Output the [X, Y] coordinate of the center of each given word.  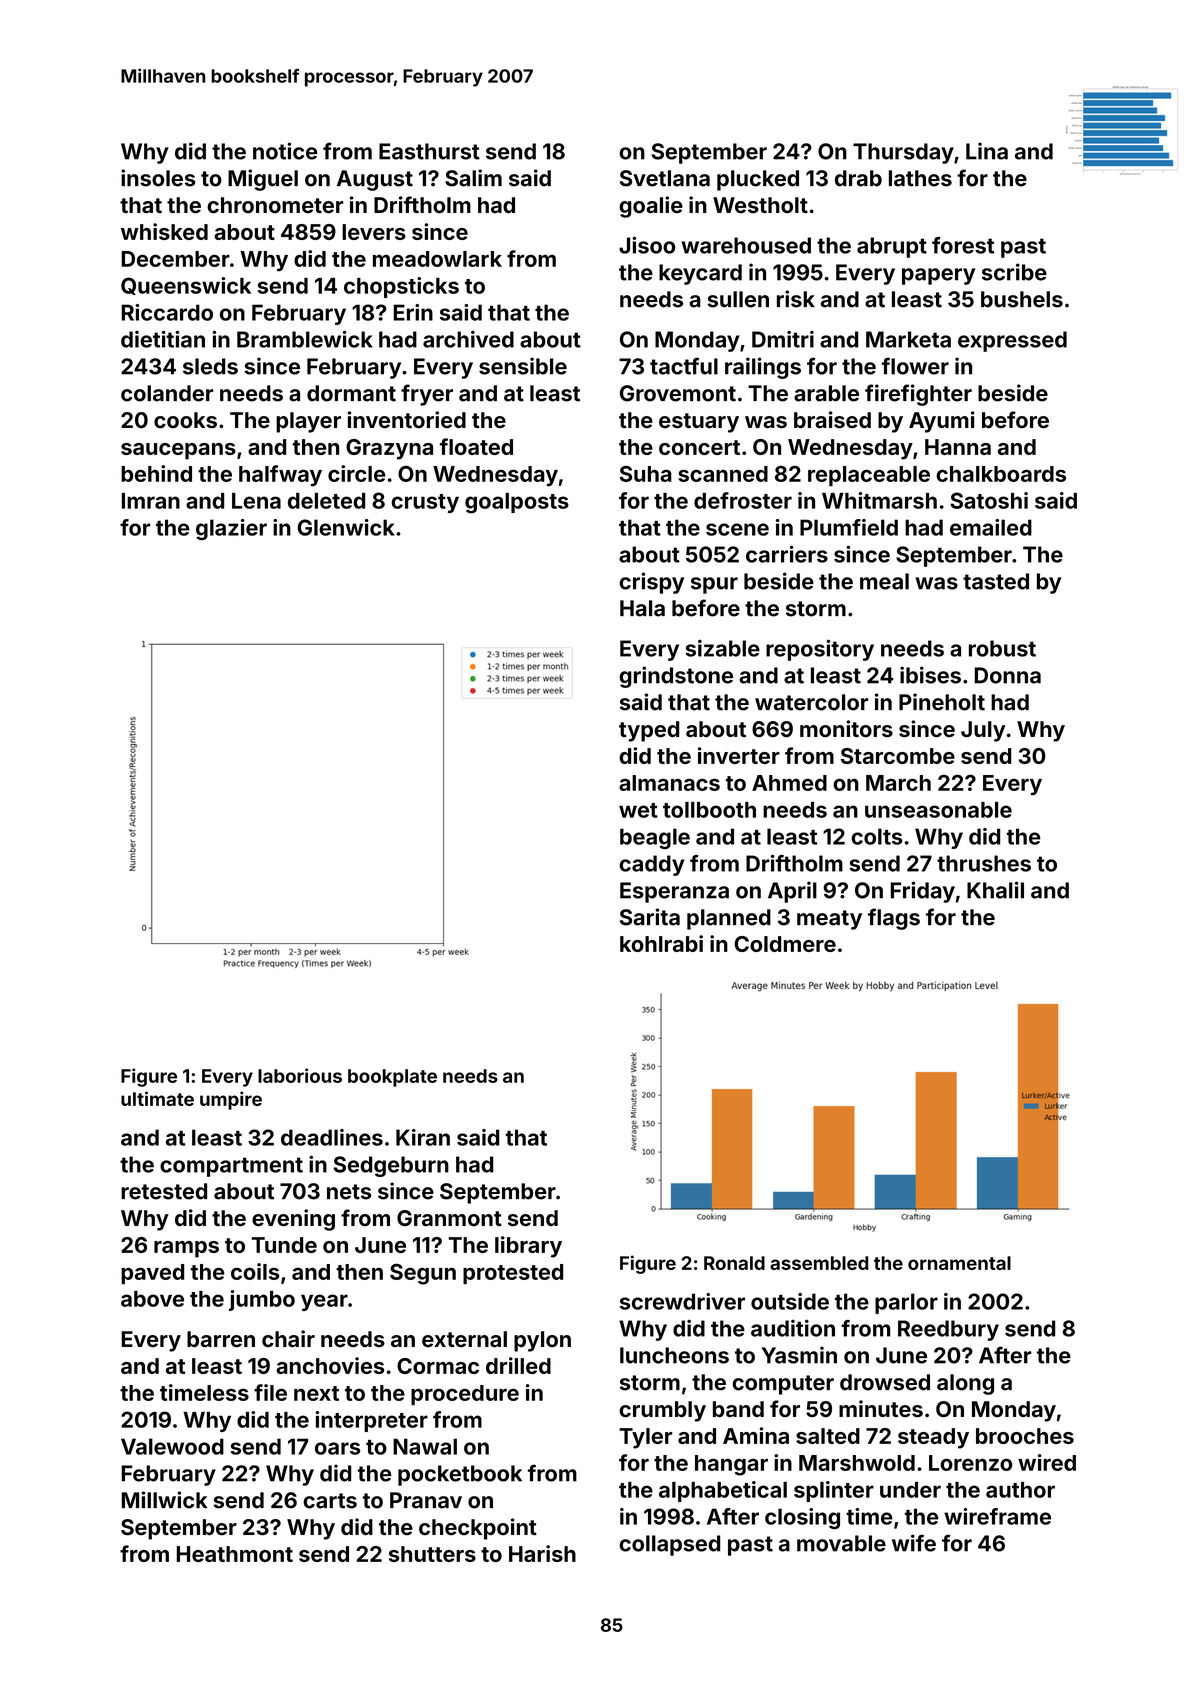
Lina [987, 151]
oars [337, 1448]
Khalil [995, 890]
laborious [300, 1075]
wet [638, 810]
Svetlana [665, 178]
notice [285, 151]
